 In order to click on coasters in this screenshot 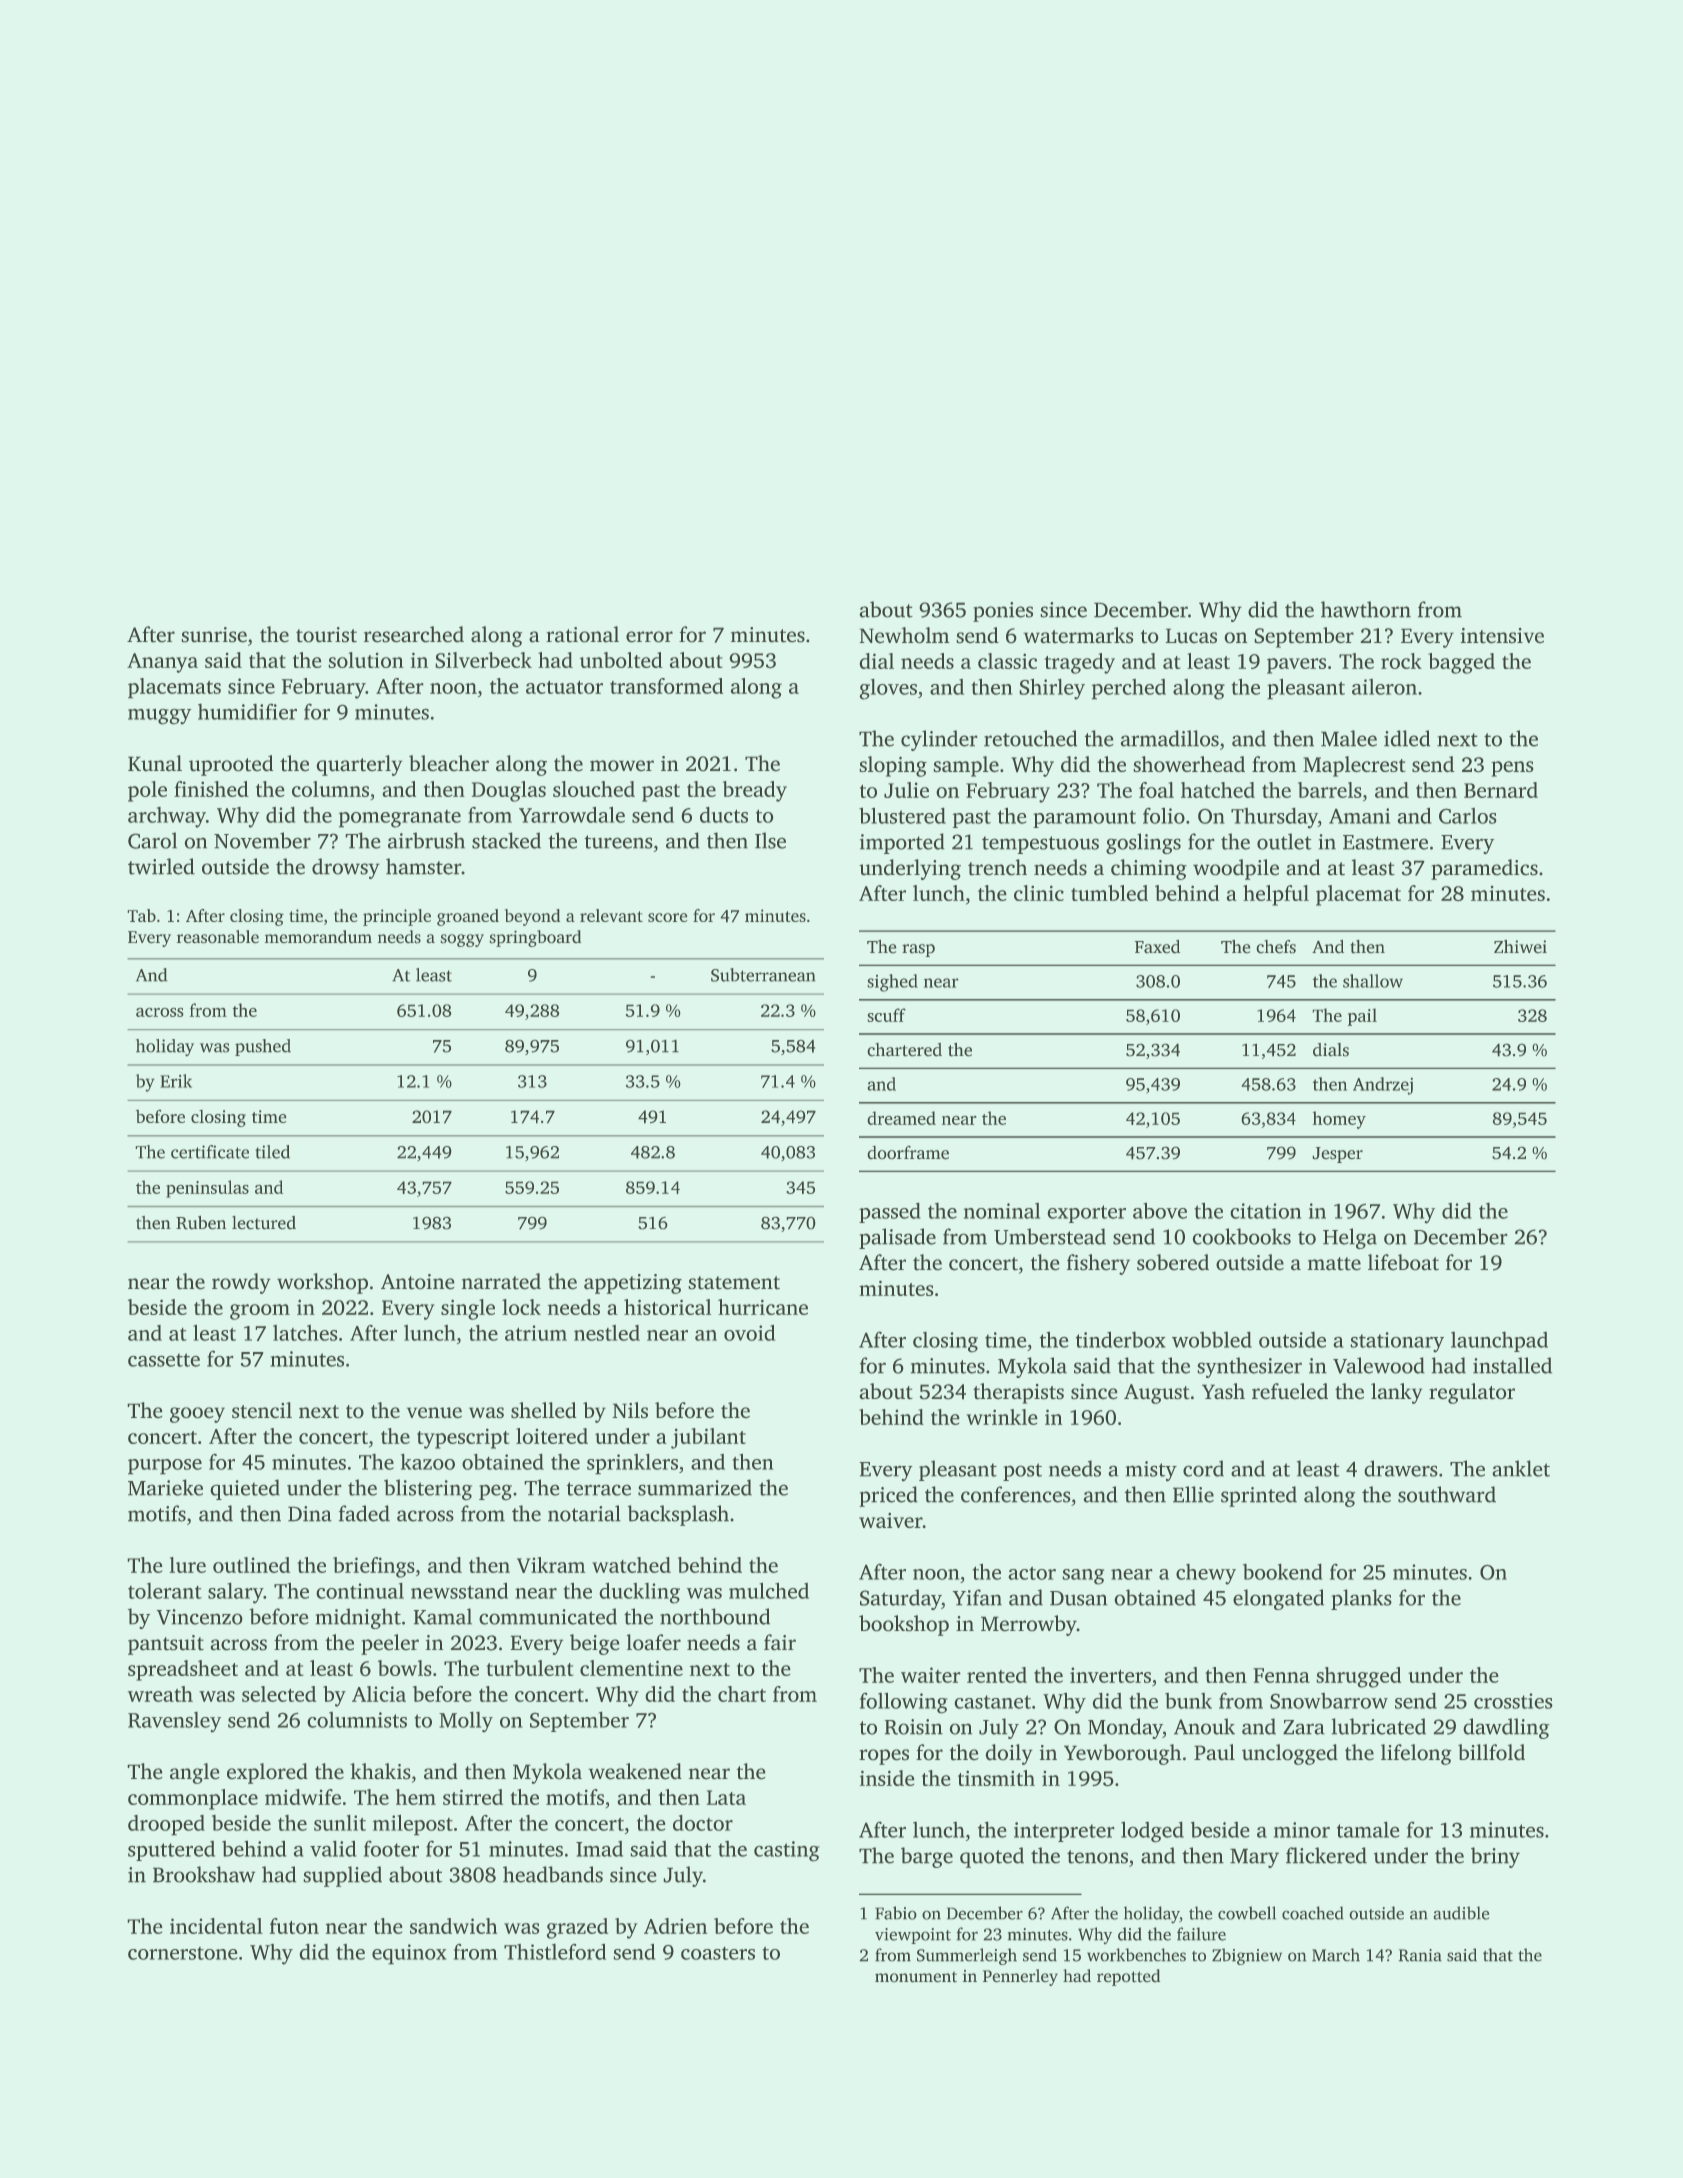, I will do `click(718, 1953)`.
